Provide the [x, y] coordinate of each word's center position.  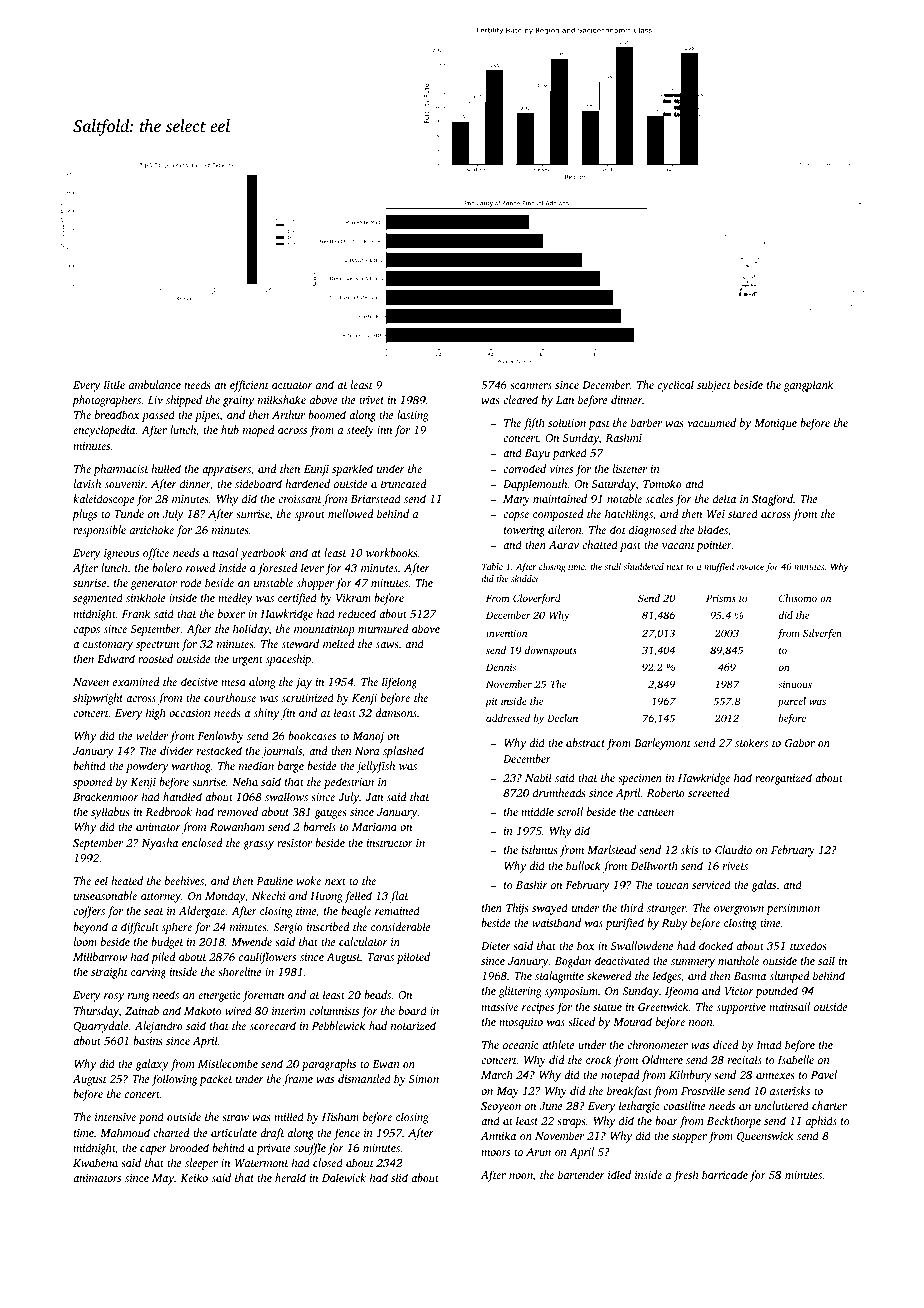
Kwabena [95, 1162]
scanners [531, 386]
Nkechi [269, 895]
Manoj [368, 737]
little [114, 384]
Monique [775, 424]
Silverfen [822, 634]
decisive [199, 681]
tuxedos [808, 945]
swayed [550, 909]
